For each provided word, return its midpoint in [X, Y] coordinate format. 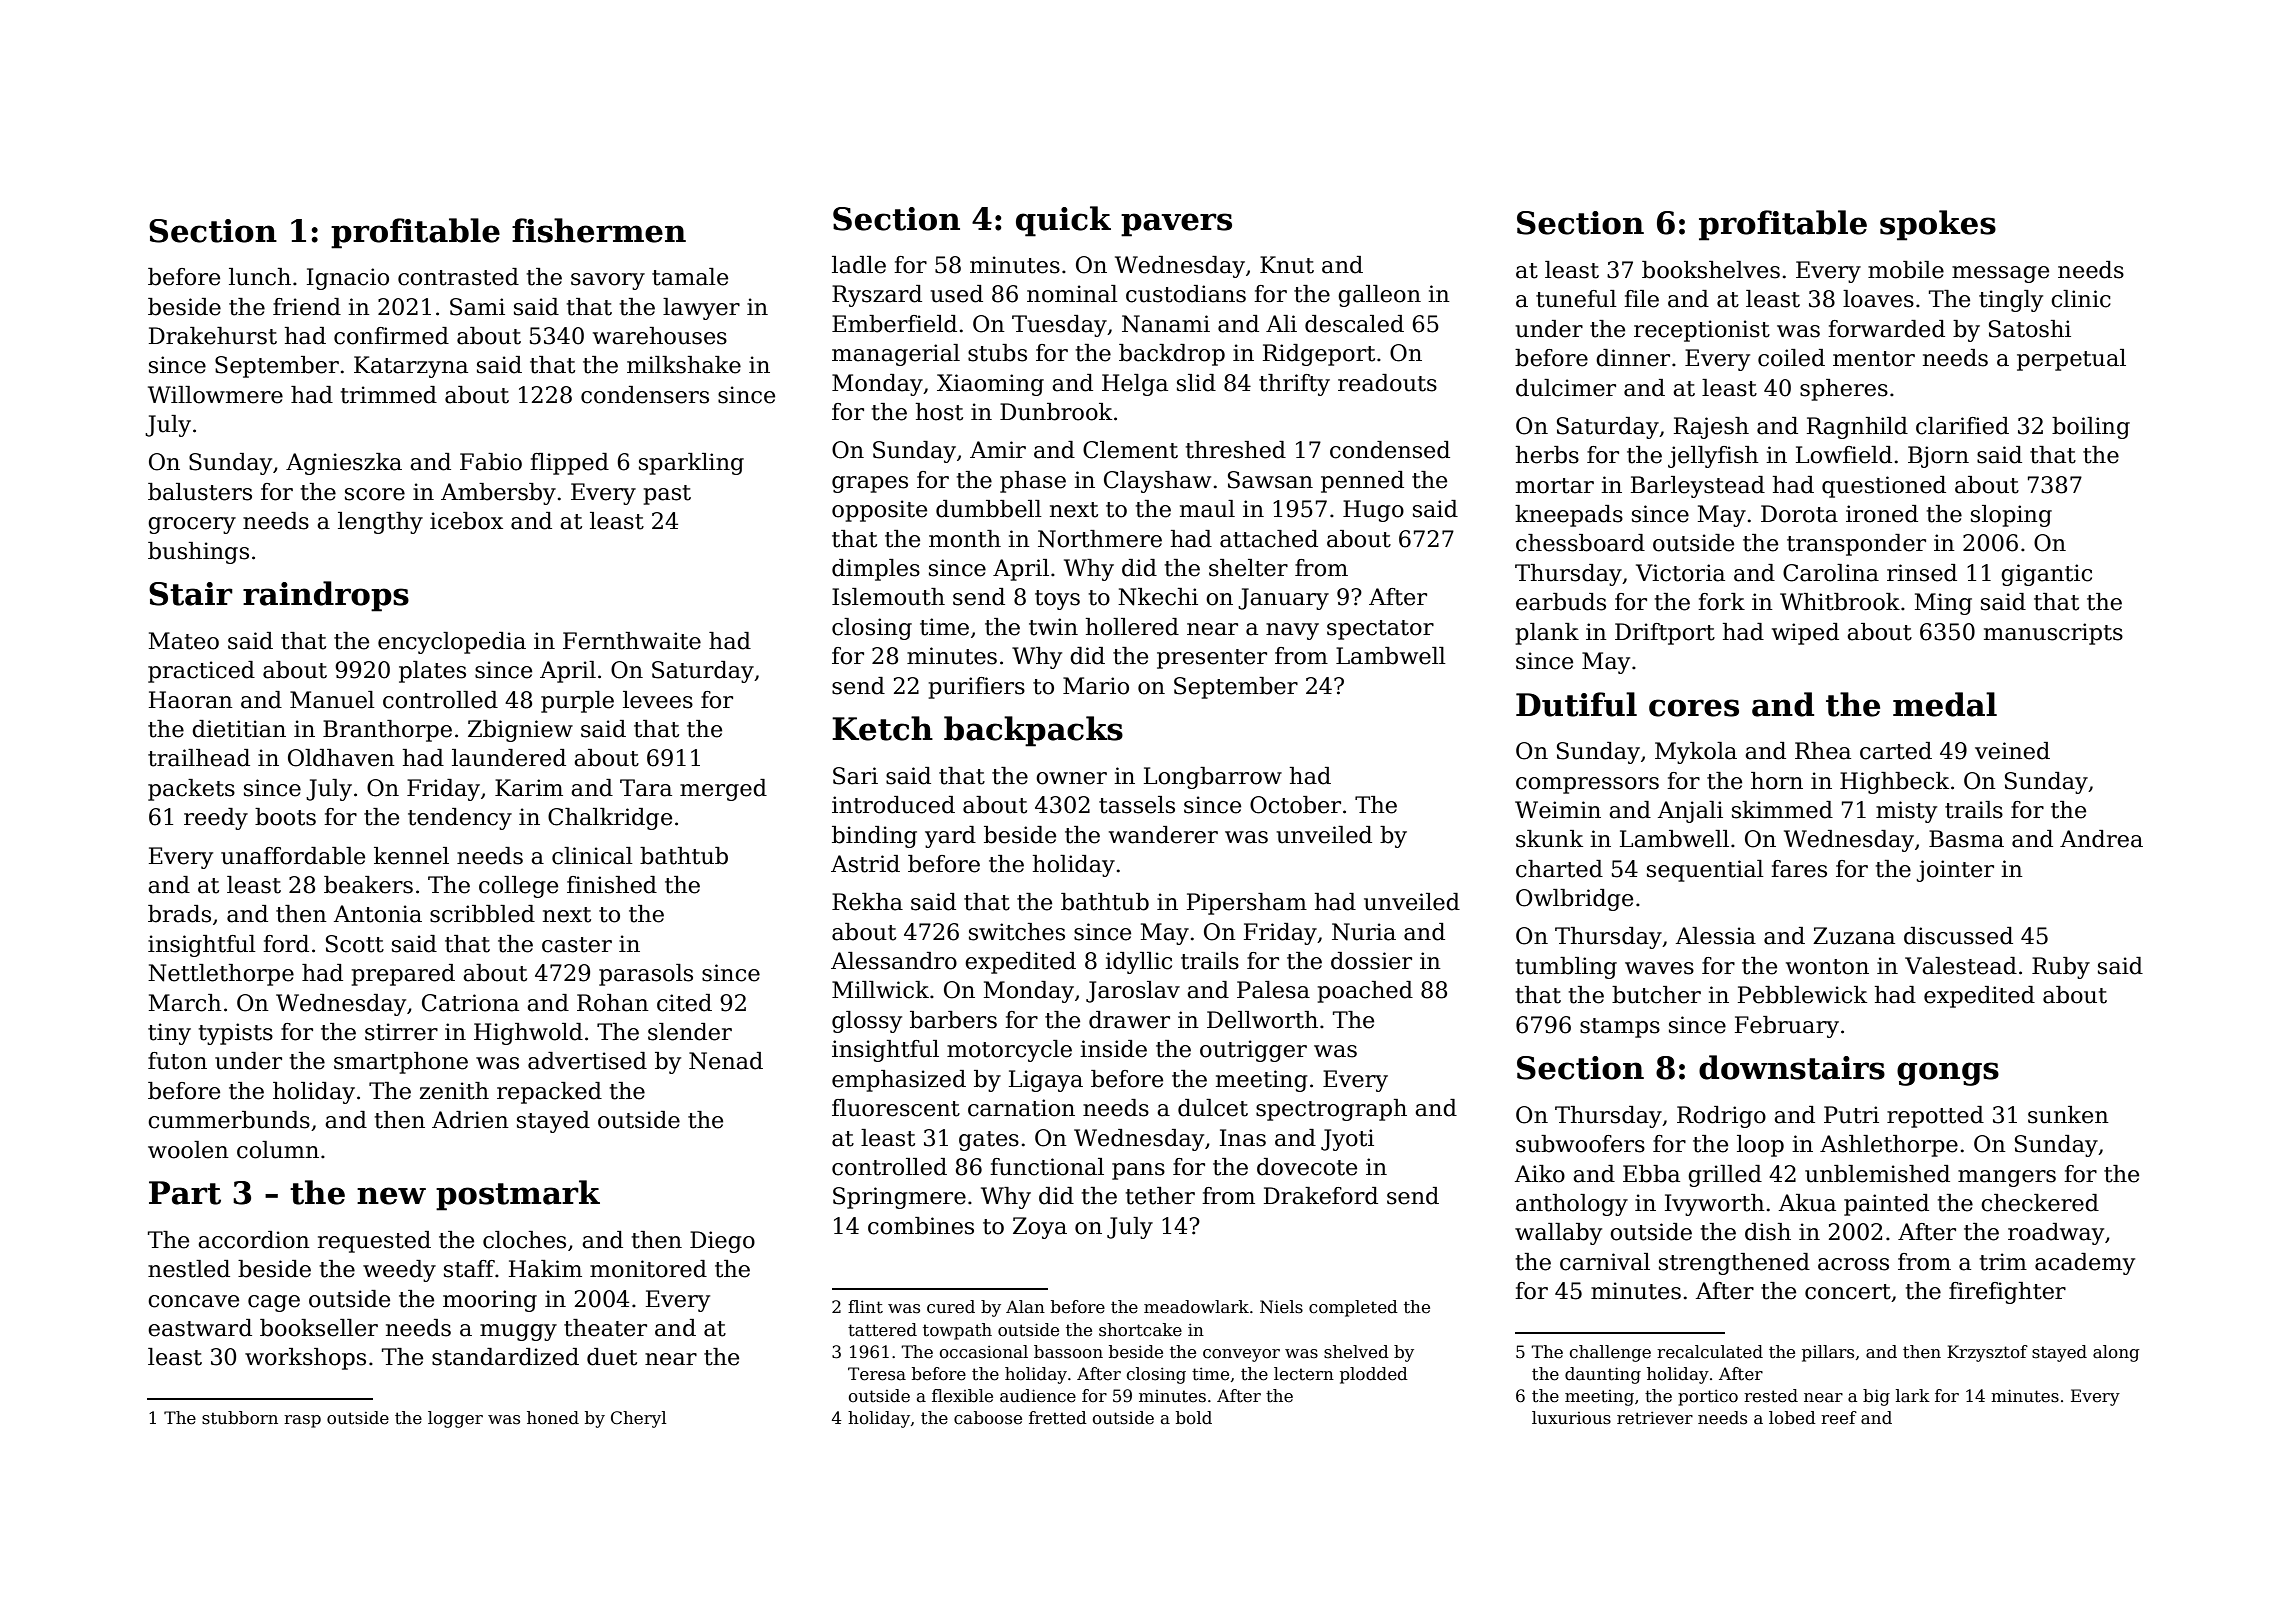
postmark [518, 1195]
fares [1799, 869]
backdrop [1172, 355]
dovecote [1307, 1167]
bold [1194, 1418]
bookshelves [1711, 270]
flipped [569, 464]
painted [1886, 1205]
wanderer [1163, 835]
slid [1196, 383]
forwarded [1886, 329]
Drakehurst [213, 336]
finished [612, 885]
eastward [200, 1328]
